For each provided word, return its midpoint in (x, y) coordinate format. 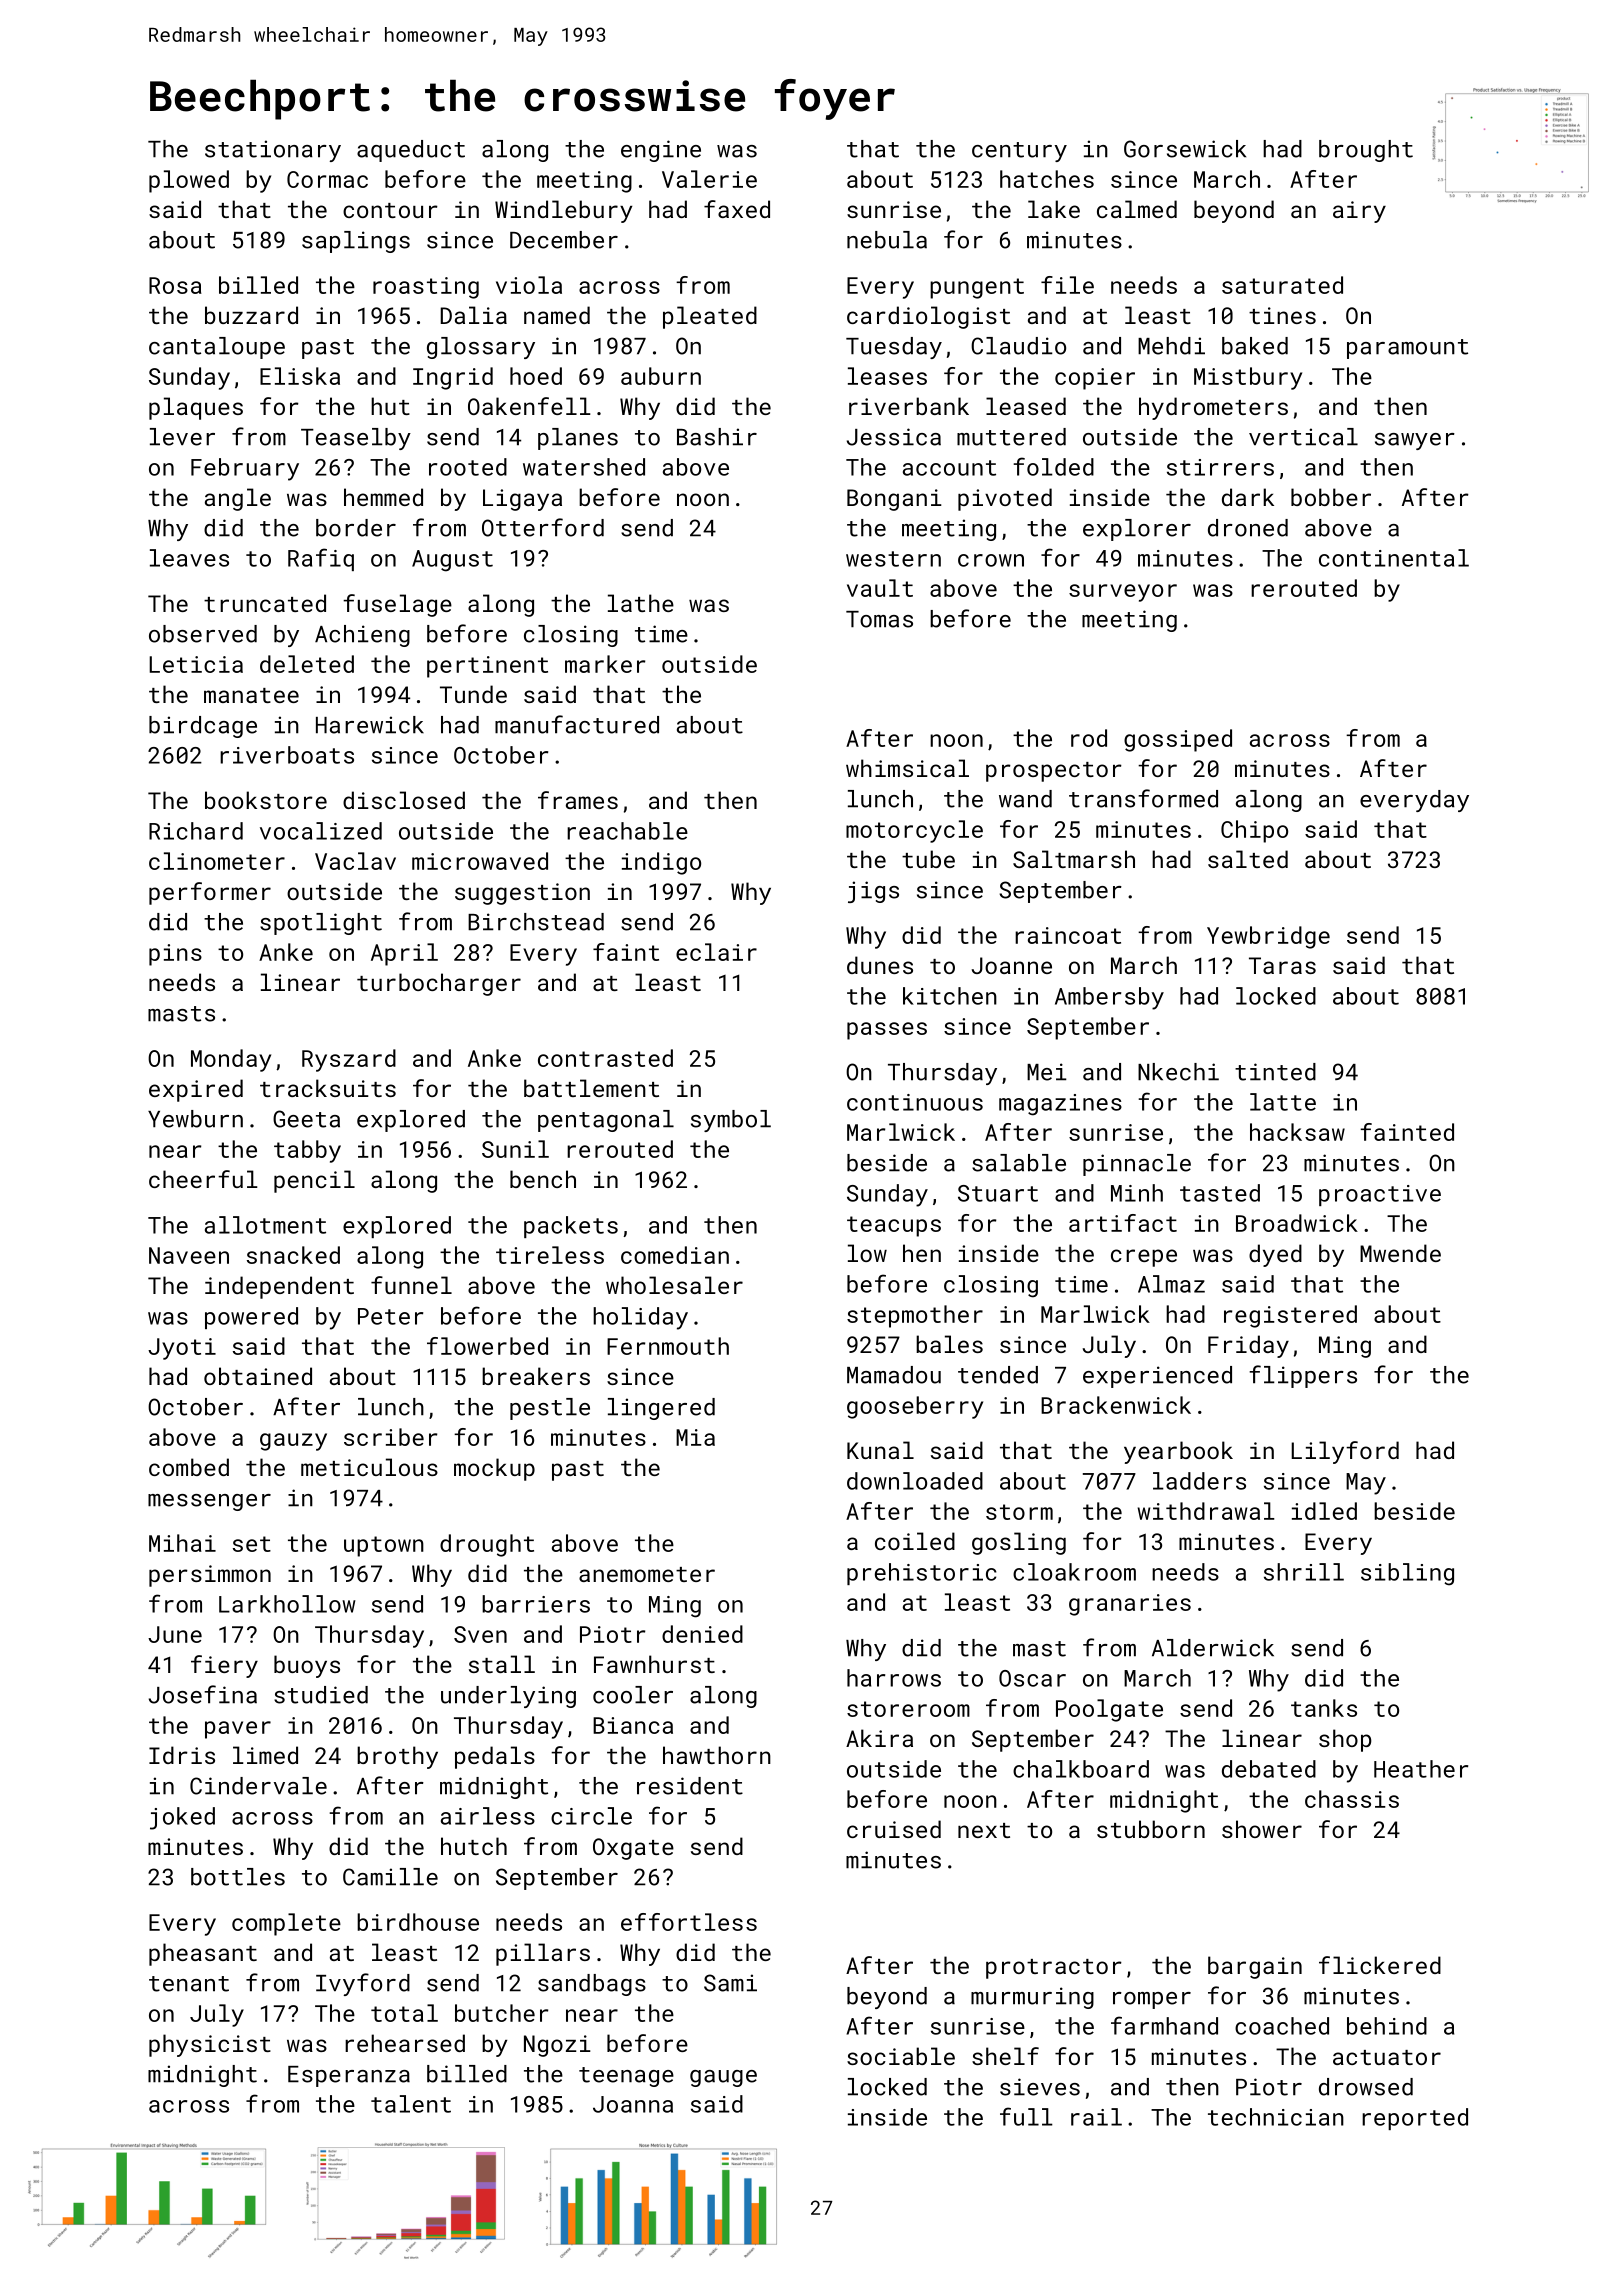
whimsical (907, 768)
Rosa (175, 285)
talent (411, 2104)
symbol (731, 1121)
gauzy (293, 1442)
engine (661, 151)
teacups (894, 1226)
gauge (723, 2078)
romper (1152, 2000)
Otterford (543, 527)
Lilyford (1345, 1452)
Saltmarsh (1074, 859)
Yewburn (195, 1119)
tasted (1220, 1193)
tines (1282, 315)
